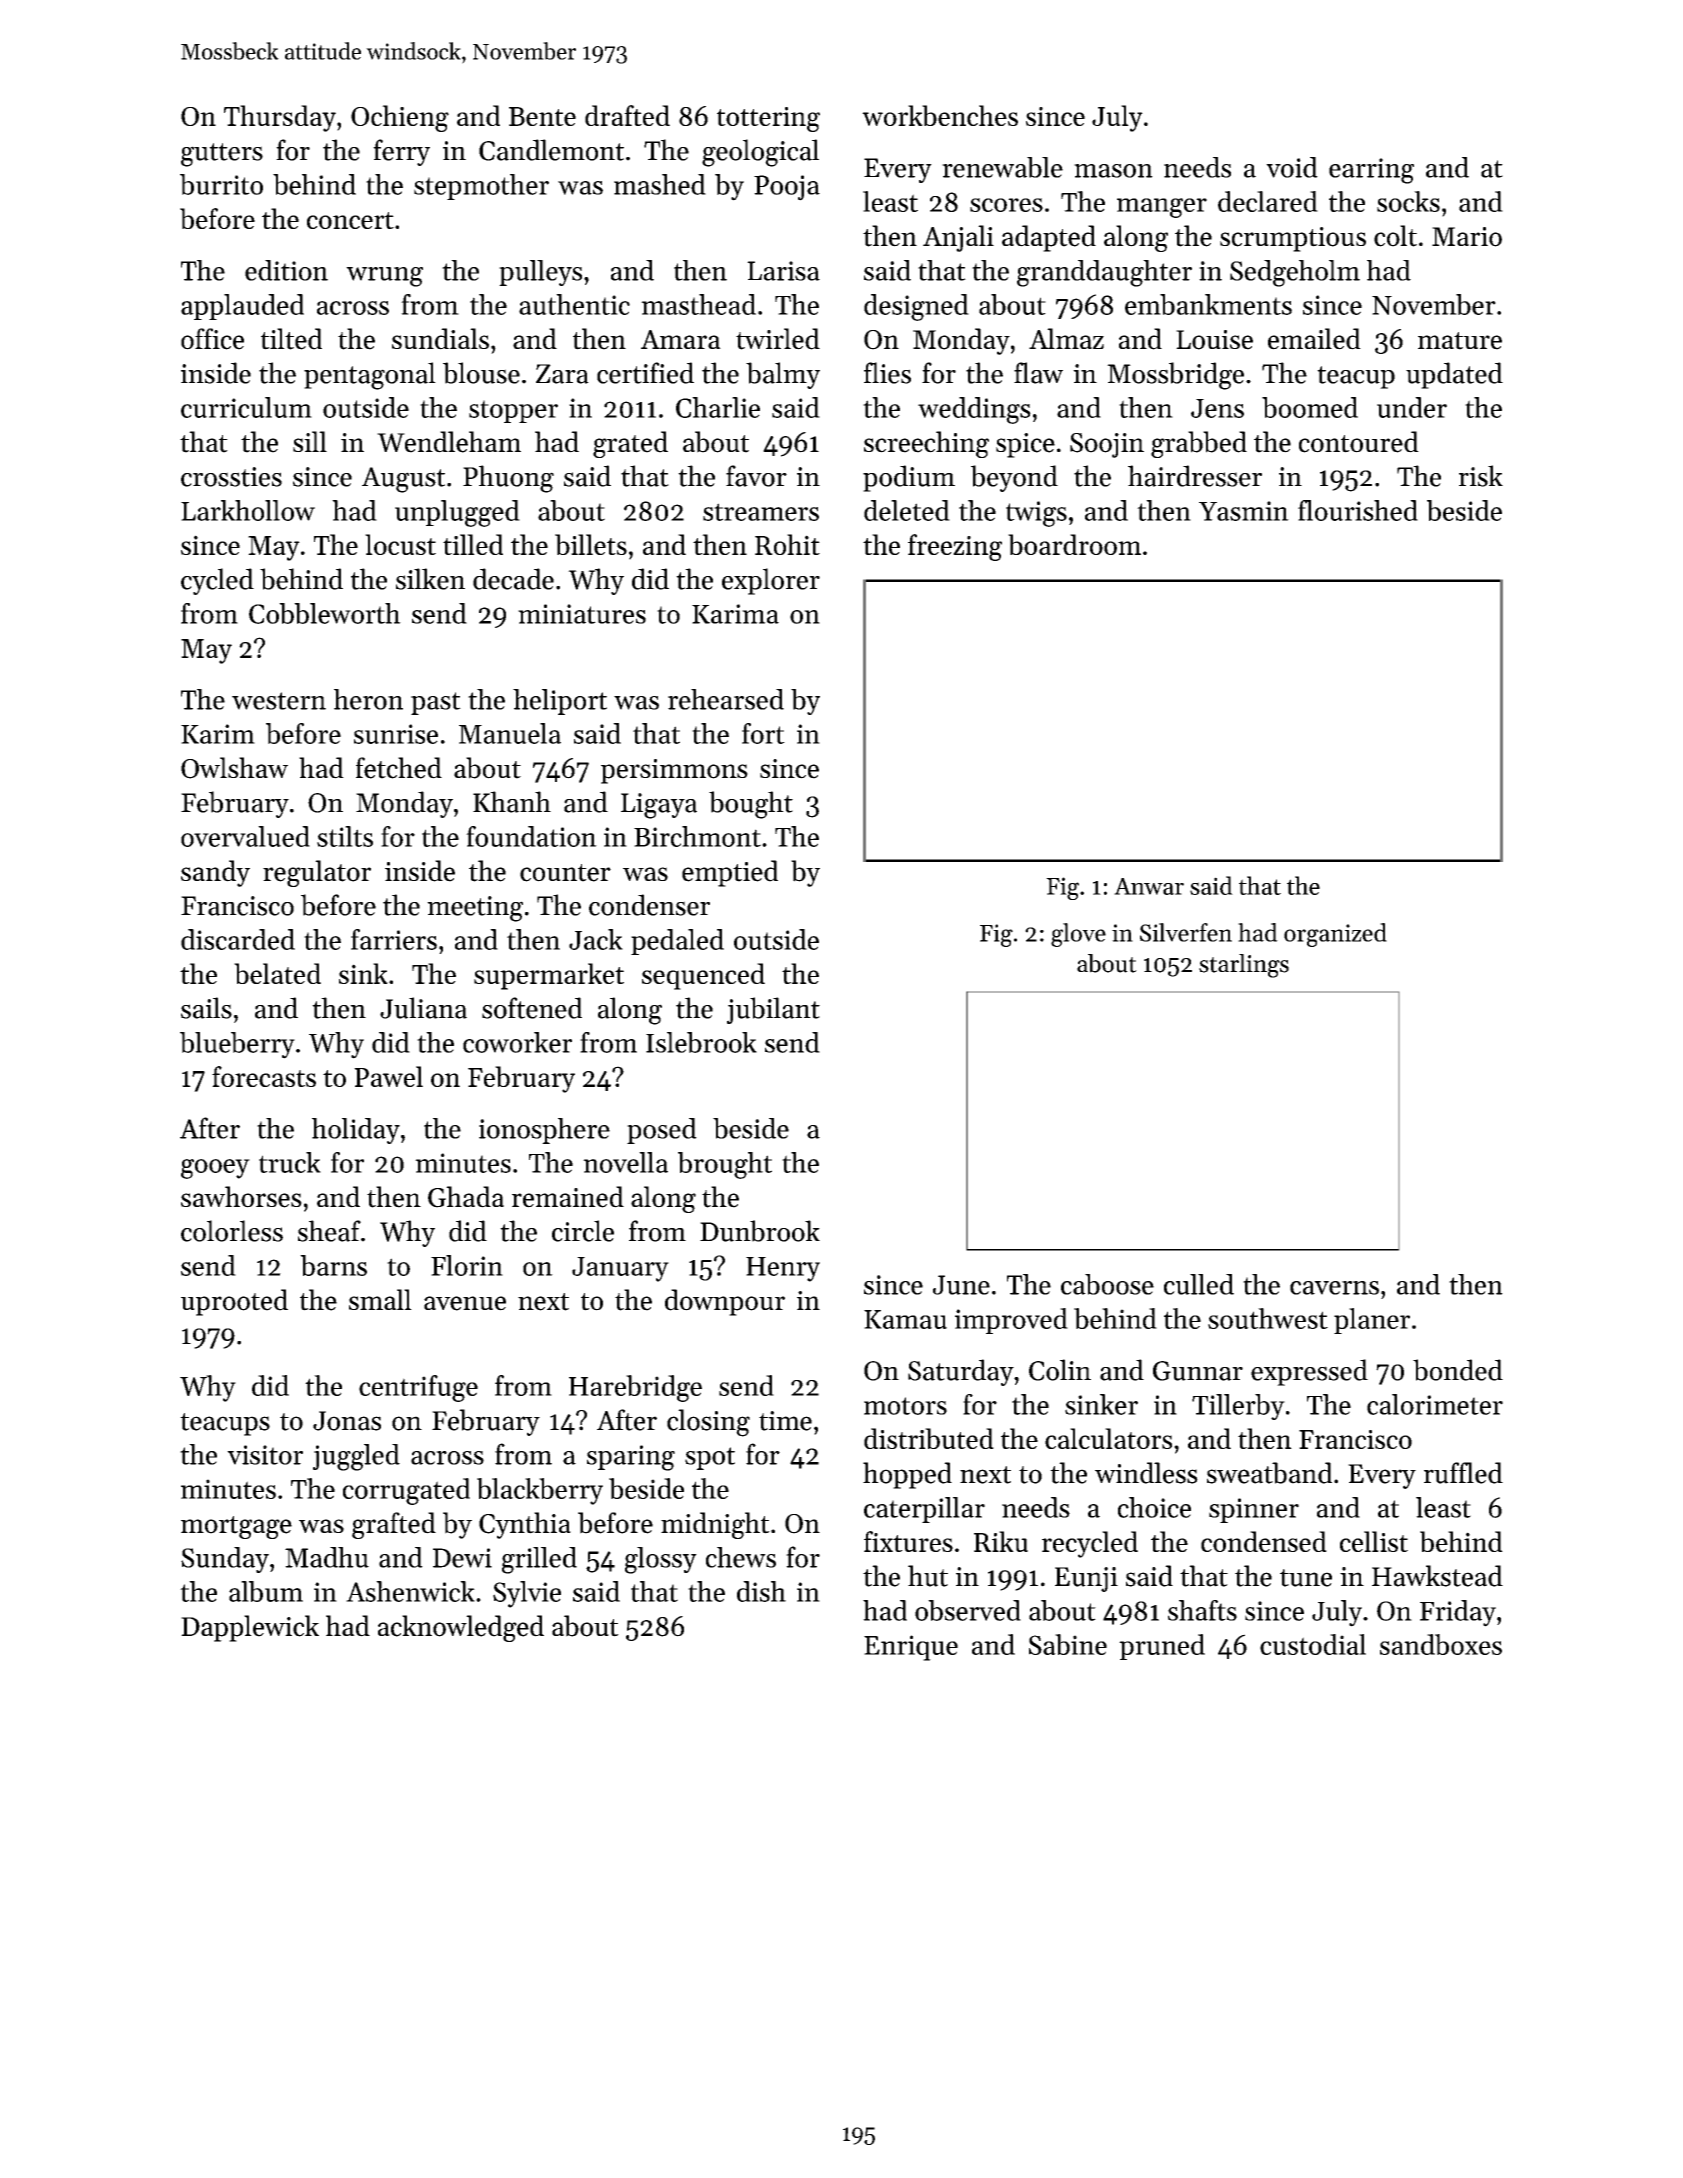  What do you see at coordinates (473, 544) in the image?
I see `tilled` at bounding box center [473, 544].
